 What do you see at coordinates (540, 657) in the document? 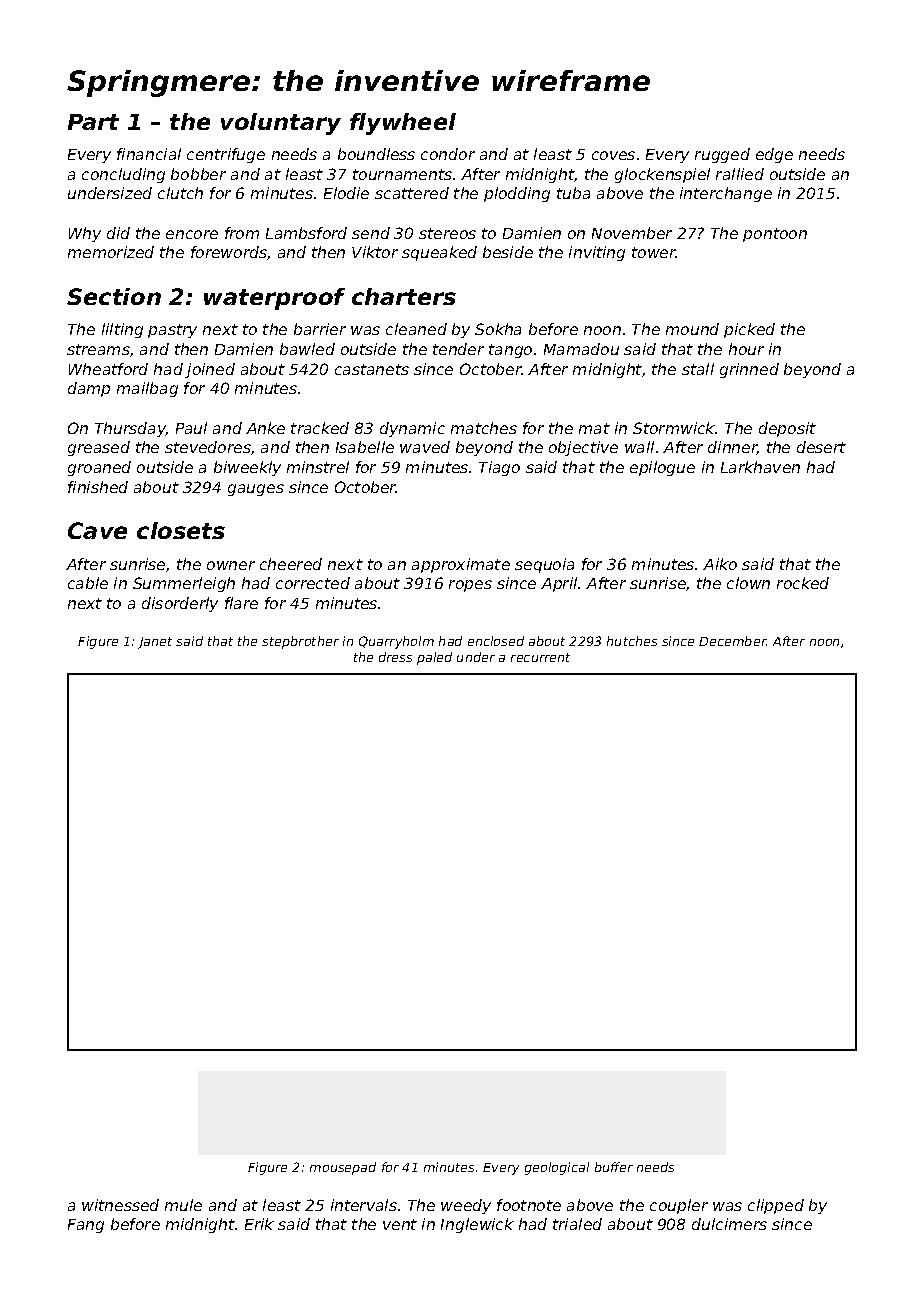
I see `recurrent` at bounding box center [540, 657].
